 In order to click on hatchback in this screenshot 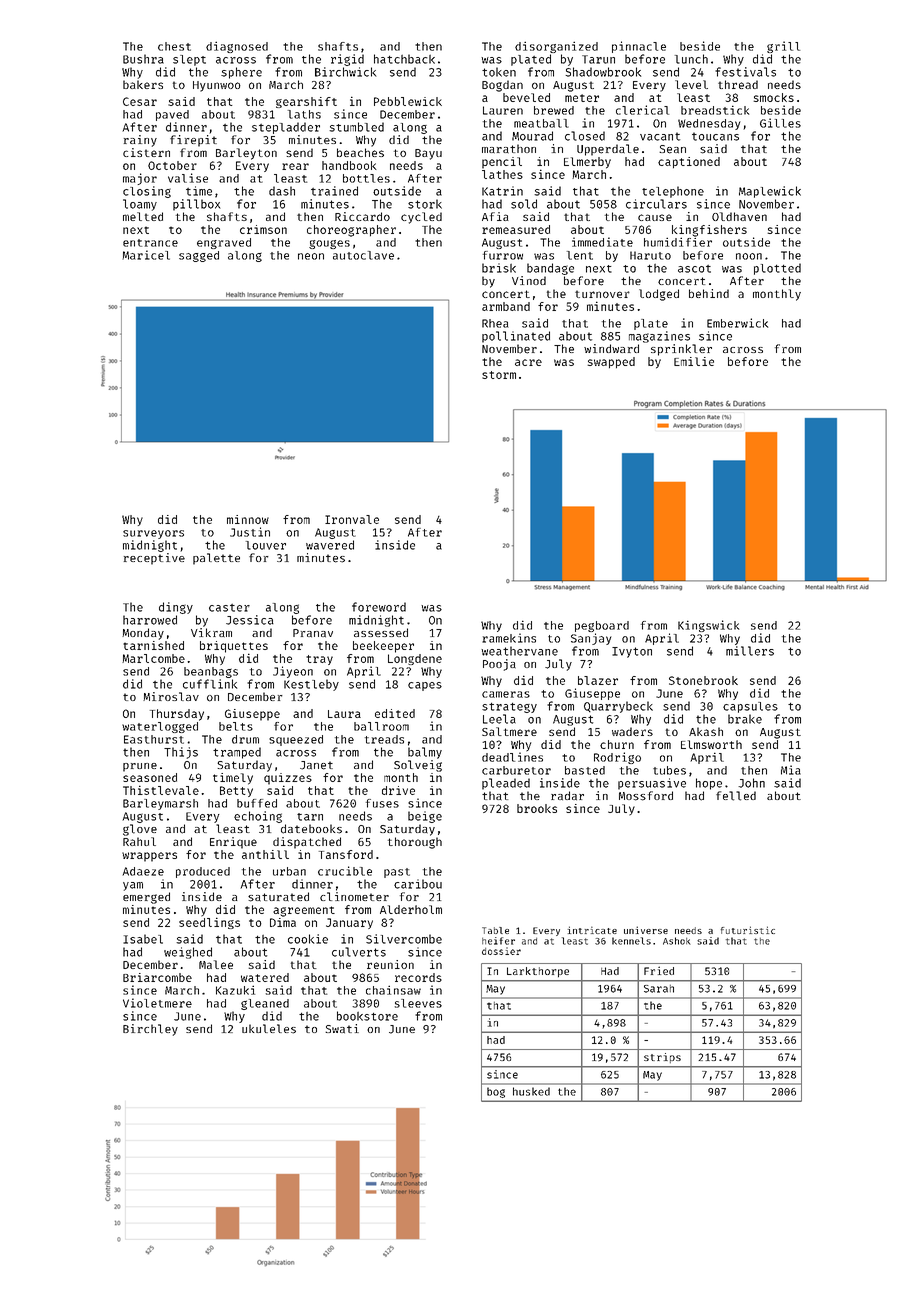, I will do `click(404, 59)`.
